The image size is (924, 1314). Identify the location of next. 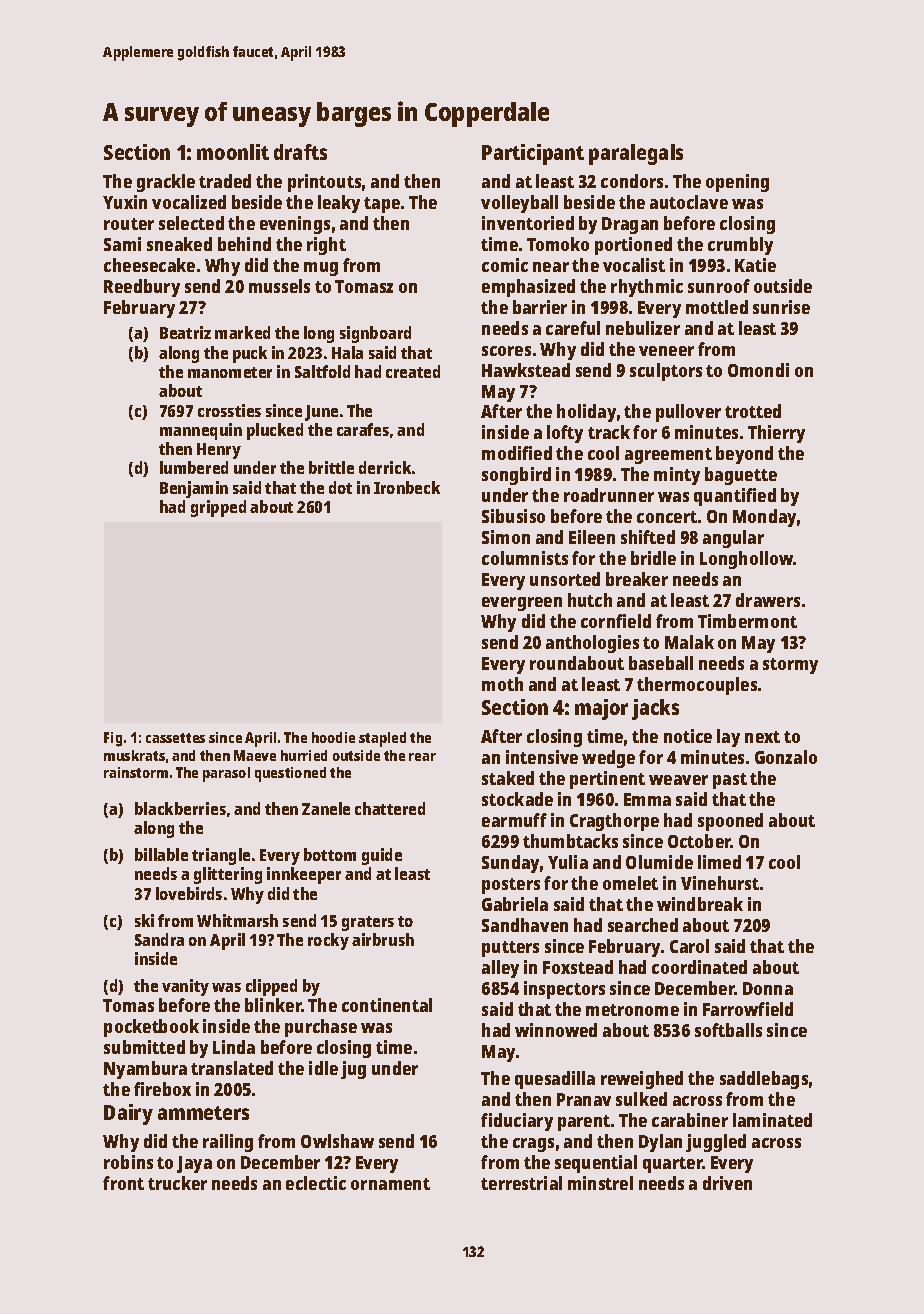
(762, 737).
